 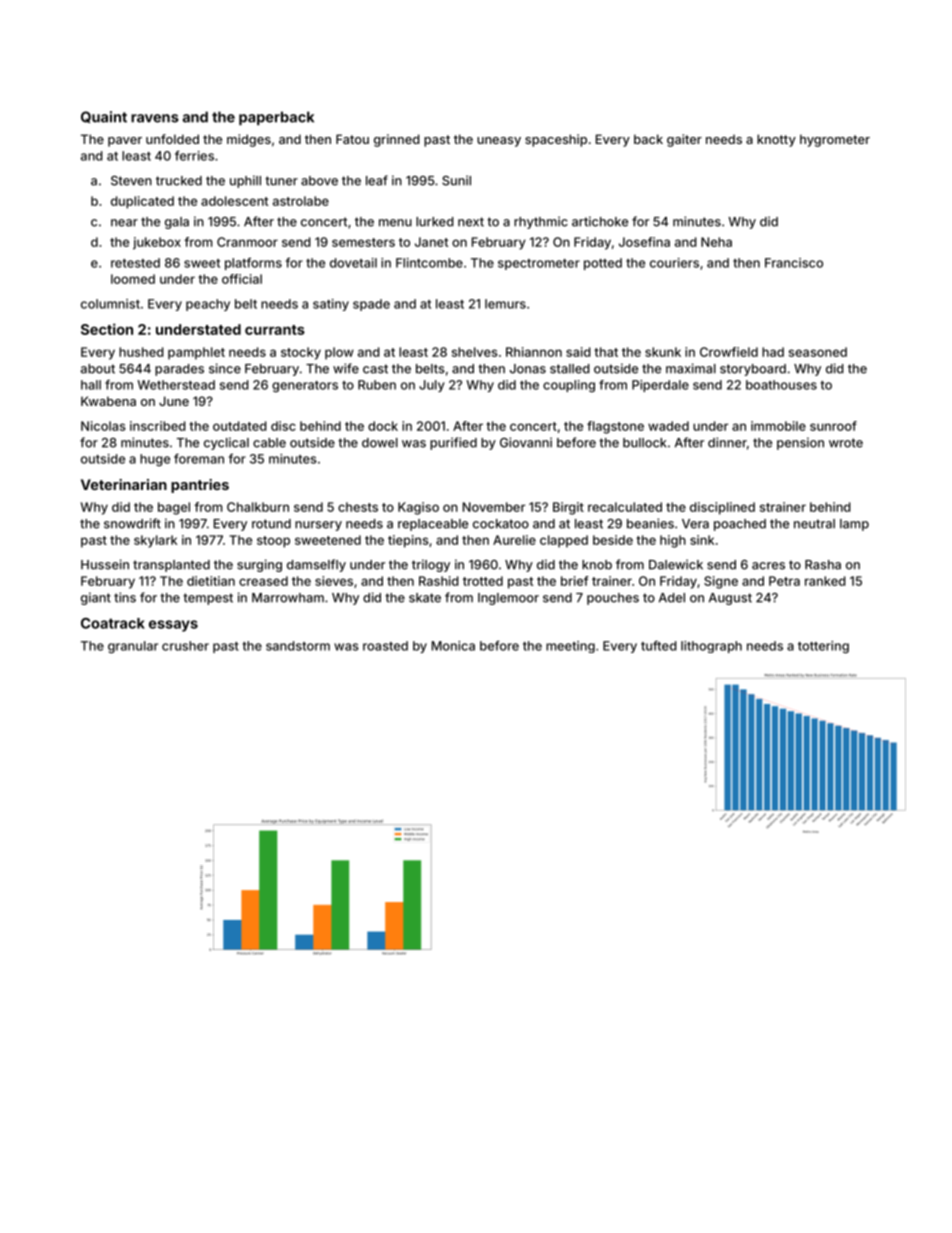 I want to click on inscribed, so click(x=158, y=426).
